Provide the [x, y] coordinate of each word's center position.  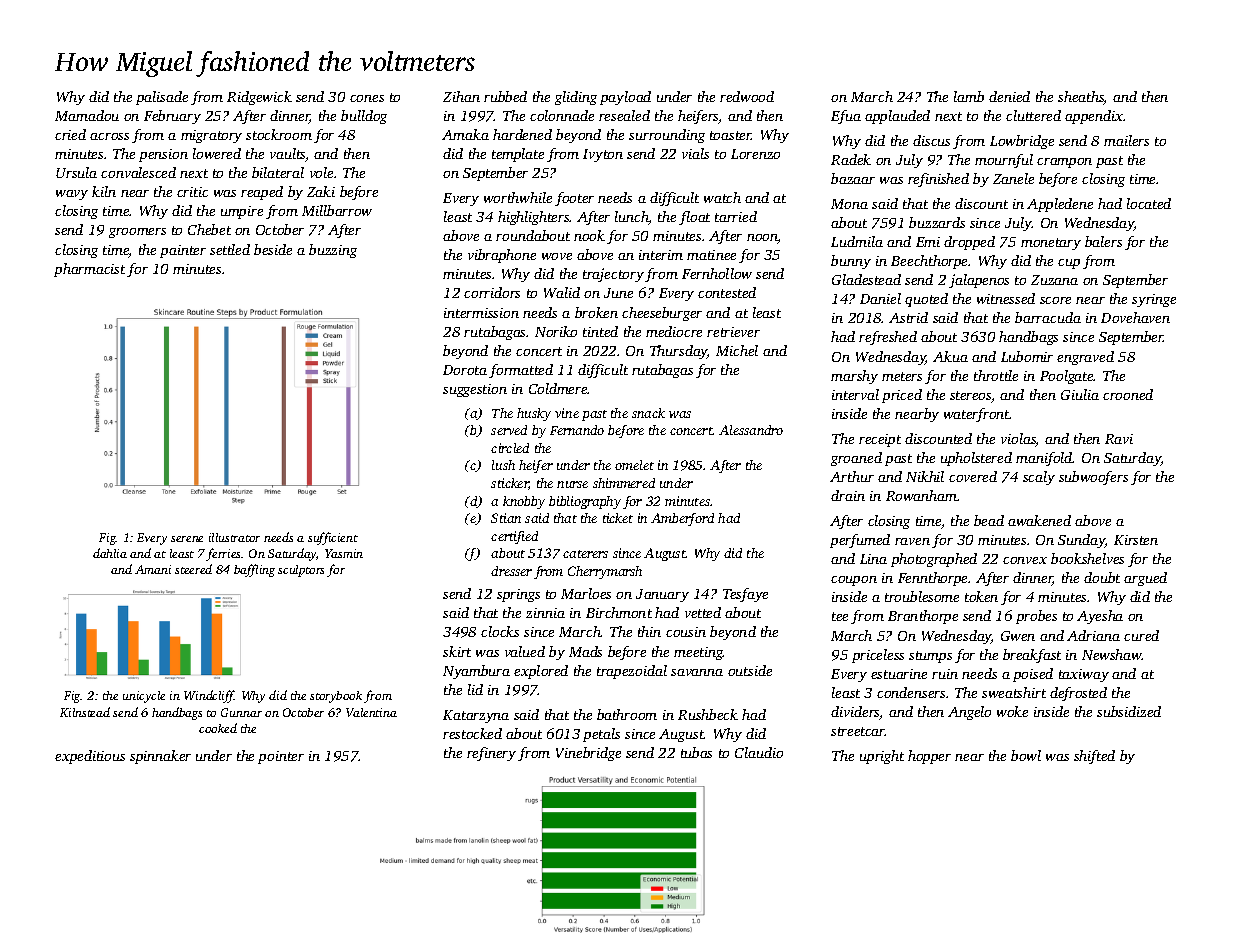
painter [183, 251]
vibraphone [502, 256]
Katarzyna [476, 716]
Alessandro [751, 430]
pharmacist [89, 270]
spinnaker [160, 757]
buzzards [937, 222]
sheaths [1081, 98]
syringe [1154, 300]
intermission [481, 313]
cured [1141, 635]
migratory [211, 136]
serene [187, 539]
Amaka [465, 134]
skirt [457, 651]
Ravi [1119, 439]
